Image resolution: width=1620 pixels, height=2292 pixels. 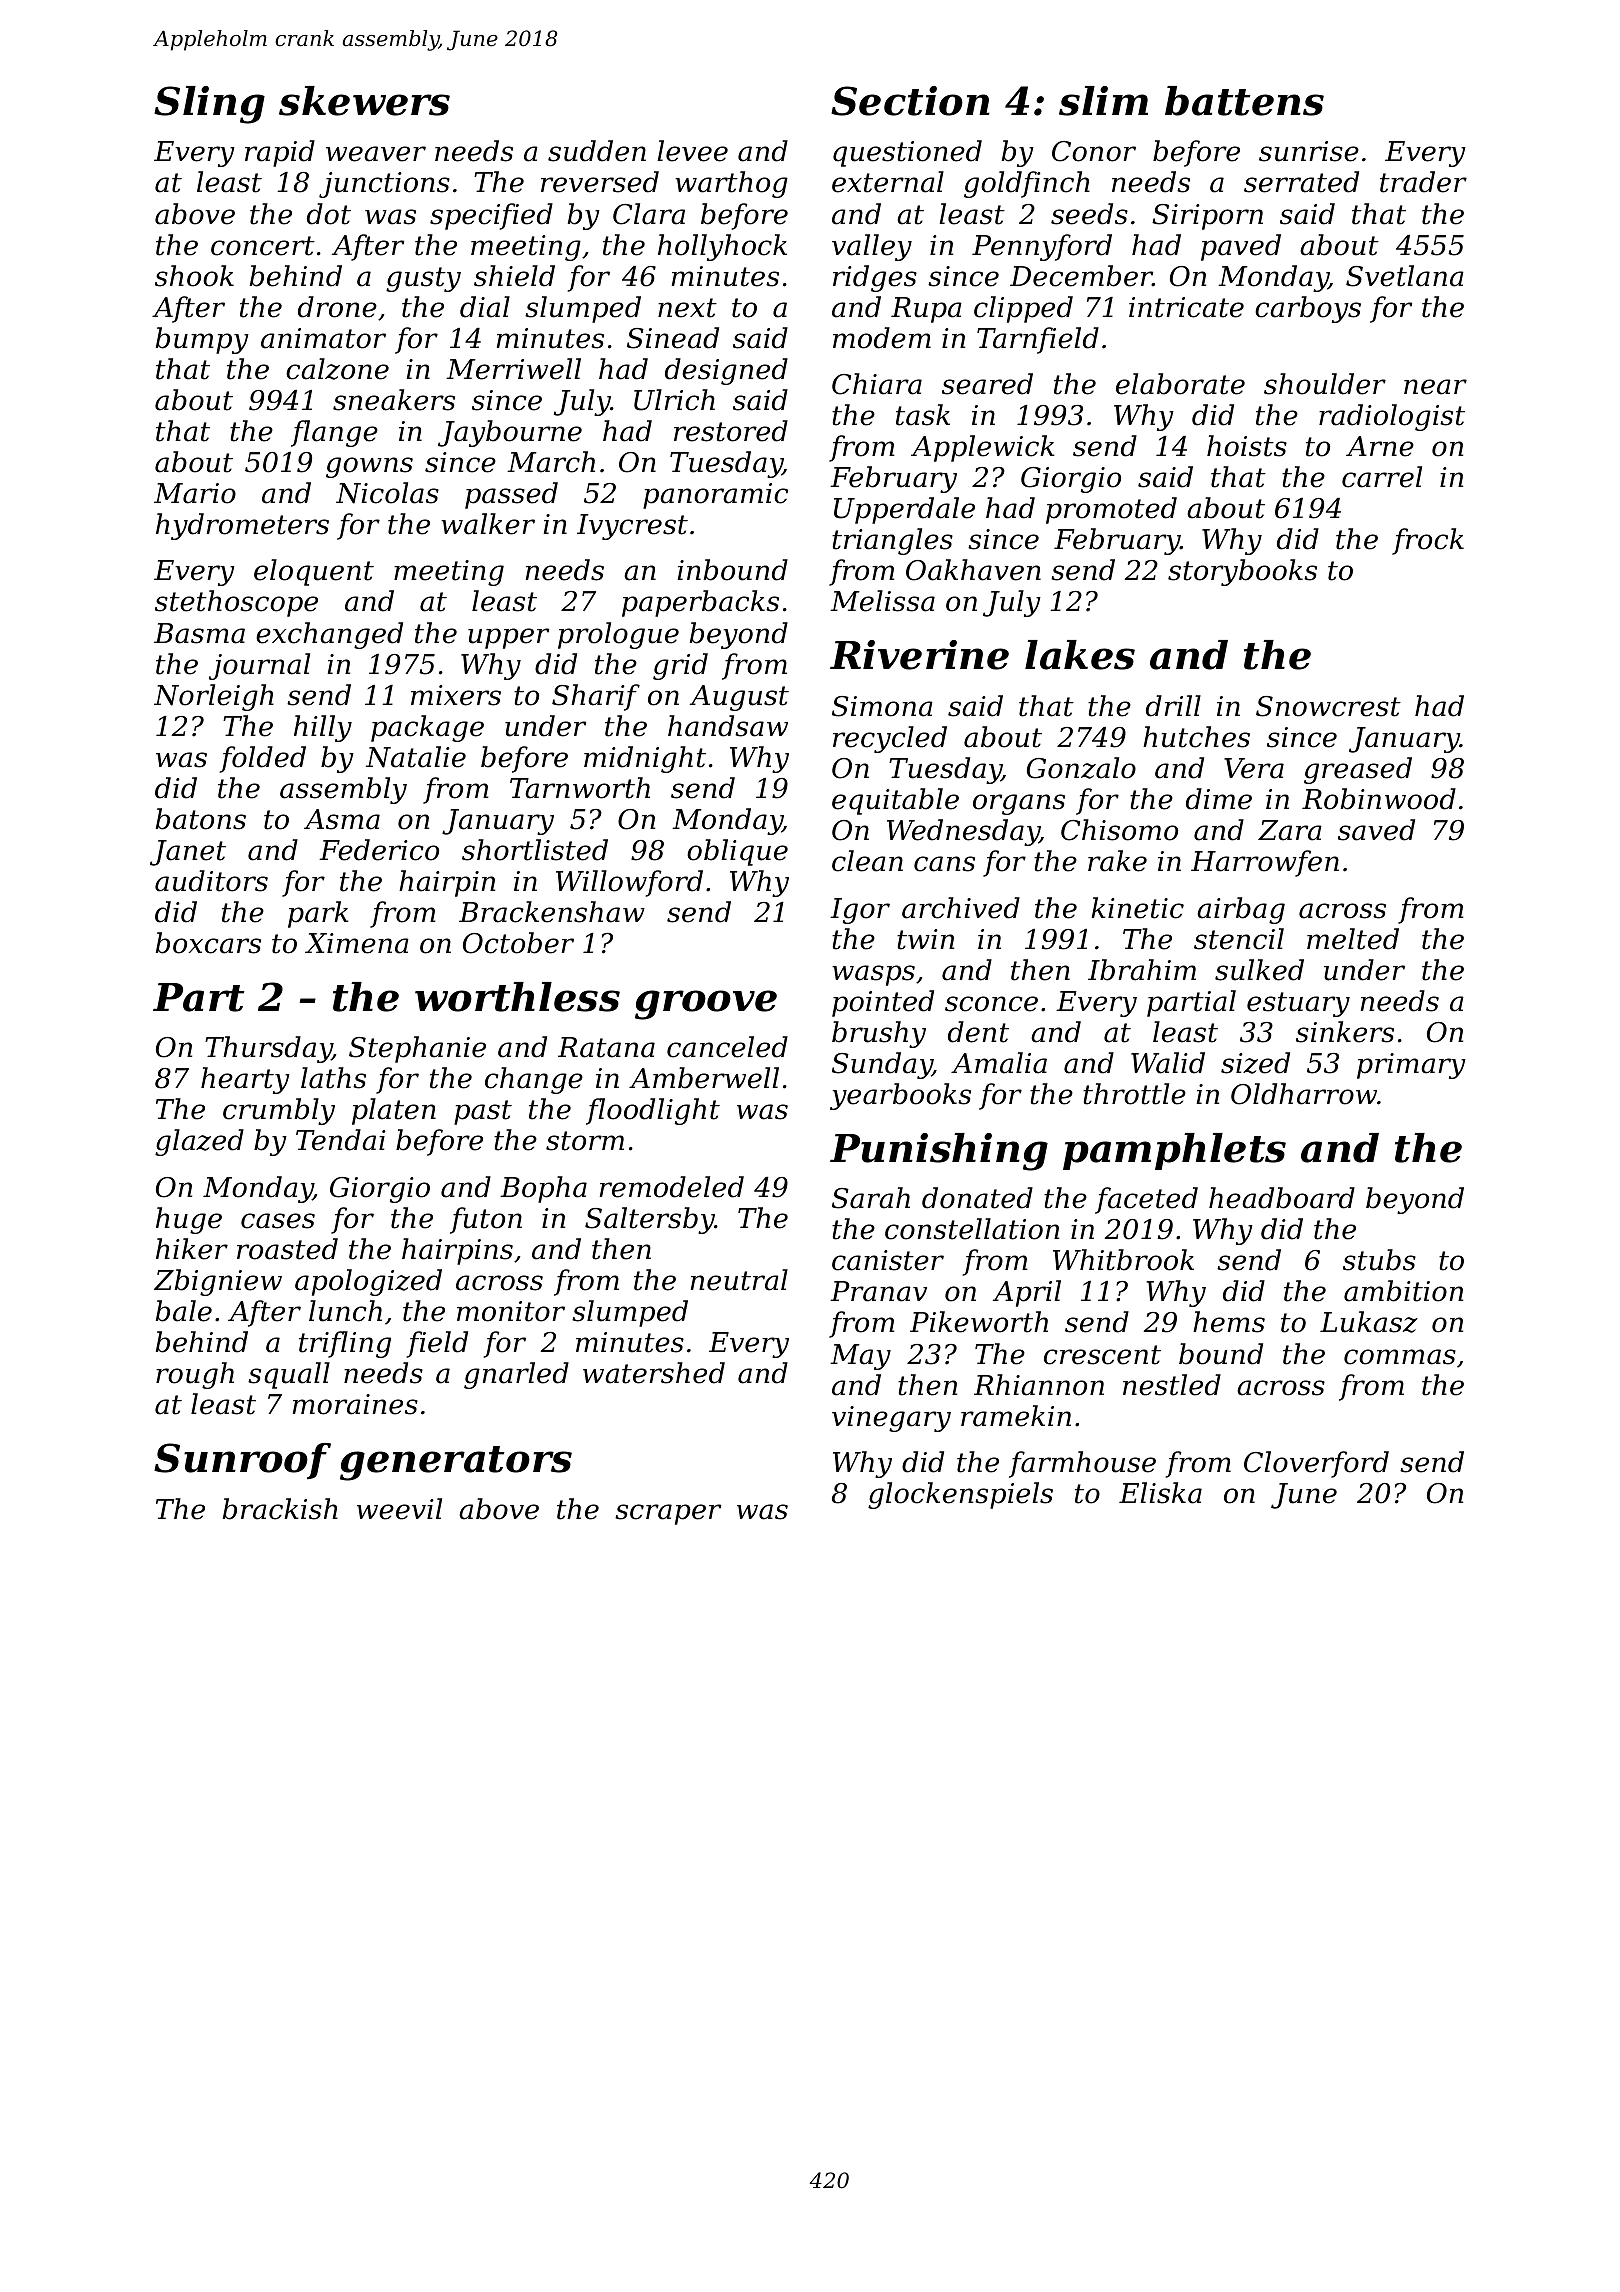 What do you see at coordinates (345, 1344) in the document?
I see `trifling` at bounding box center [345, 1344].
